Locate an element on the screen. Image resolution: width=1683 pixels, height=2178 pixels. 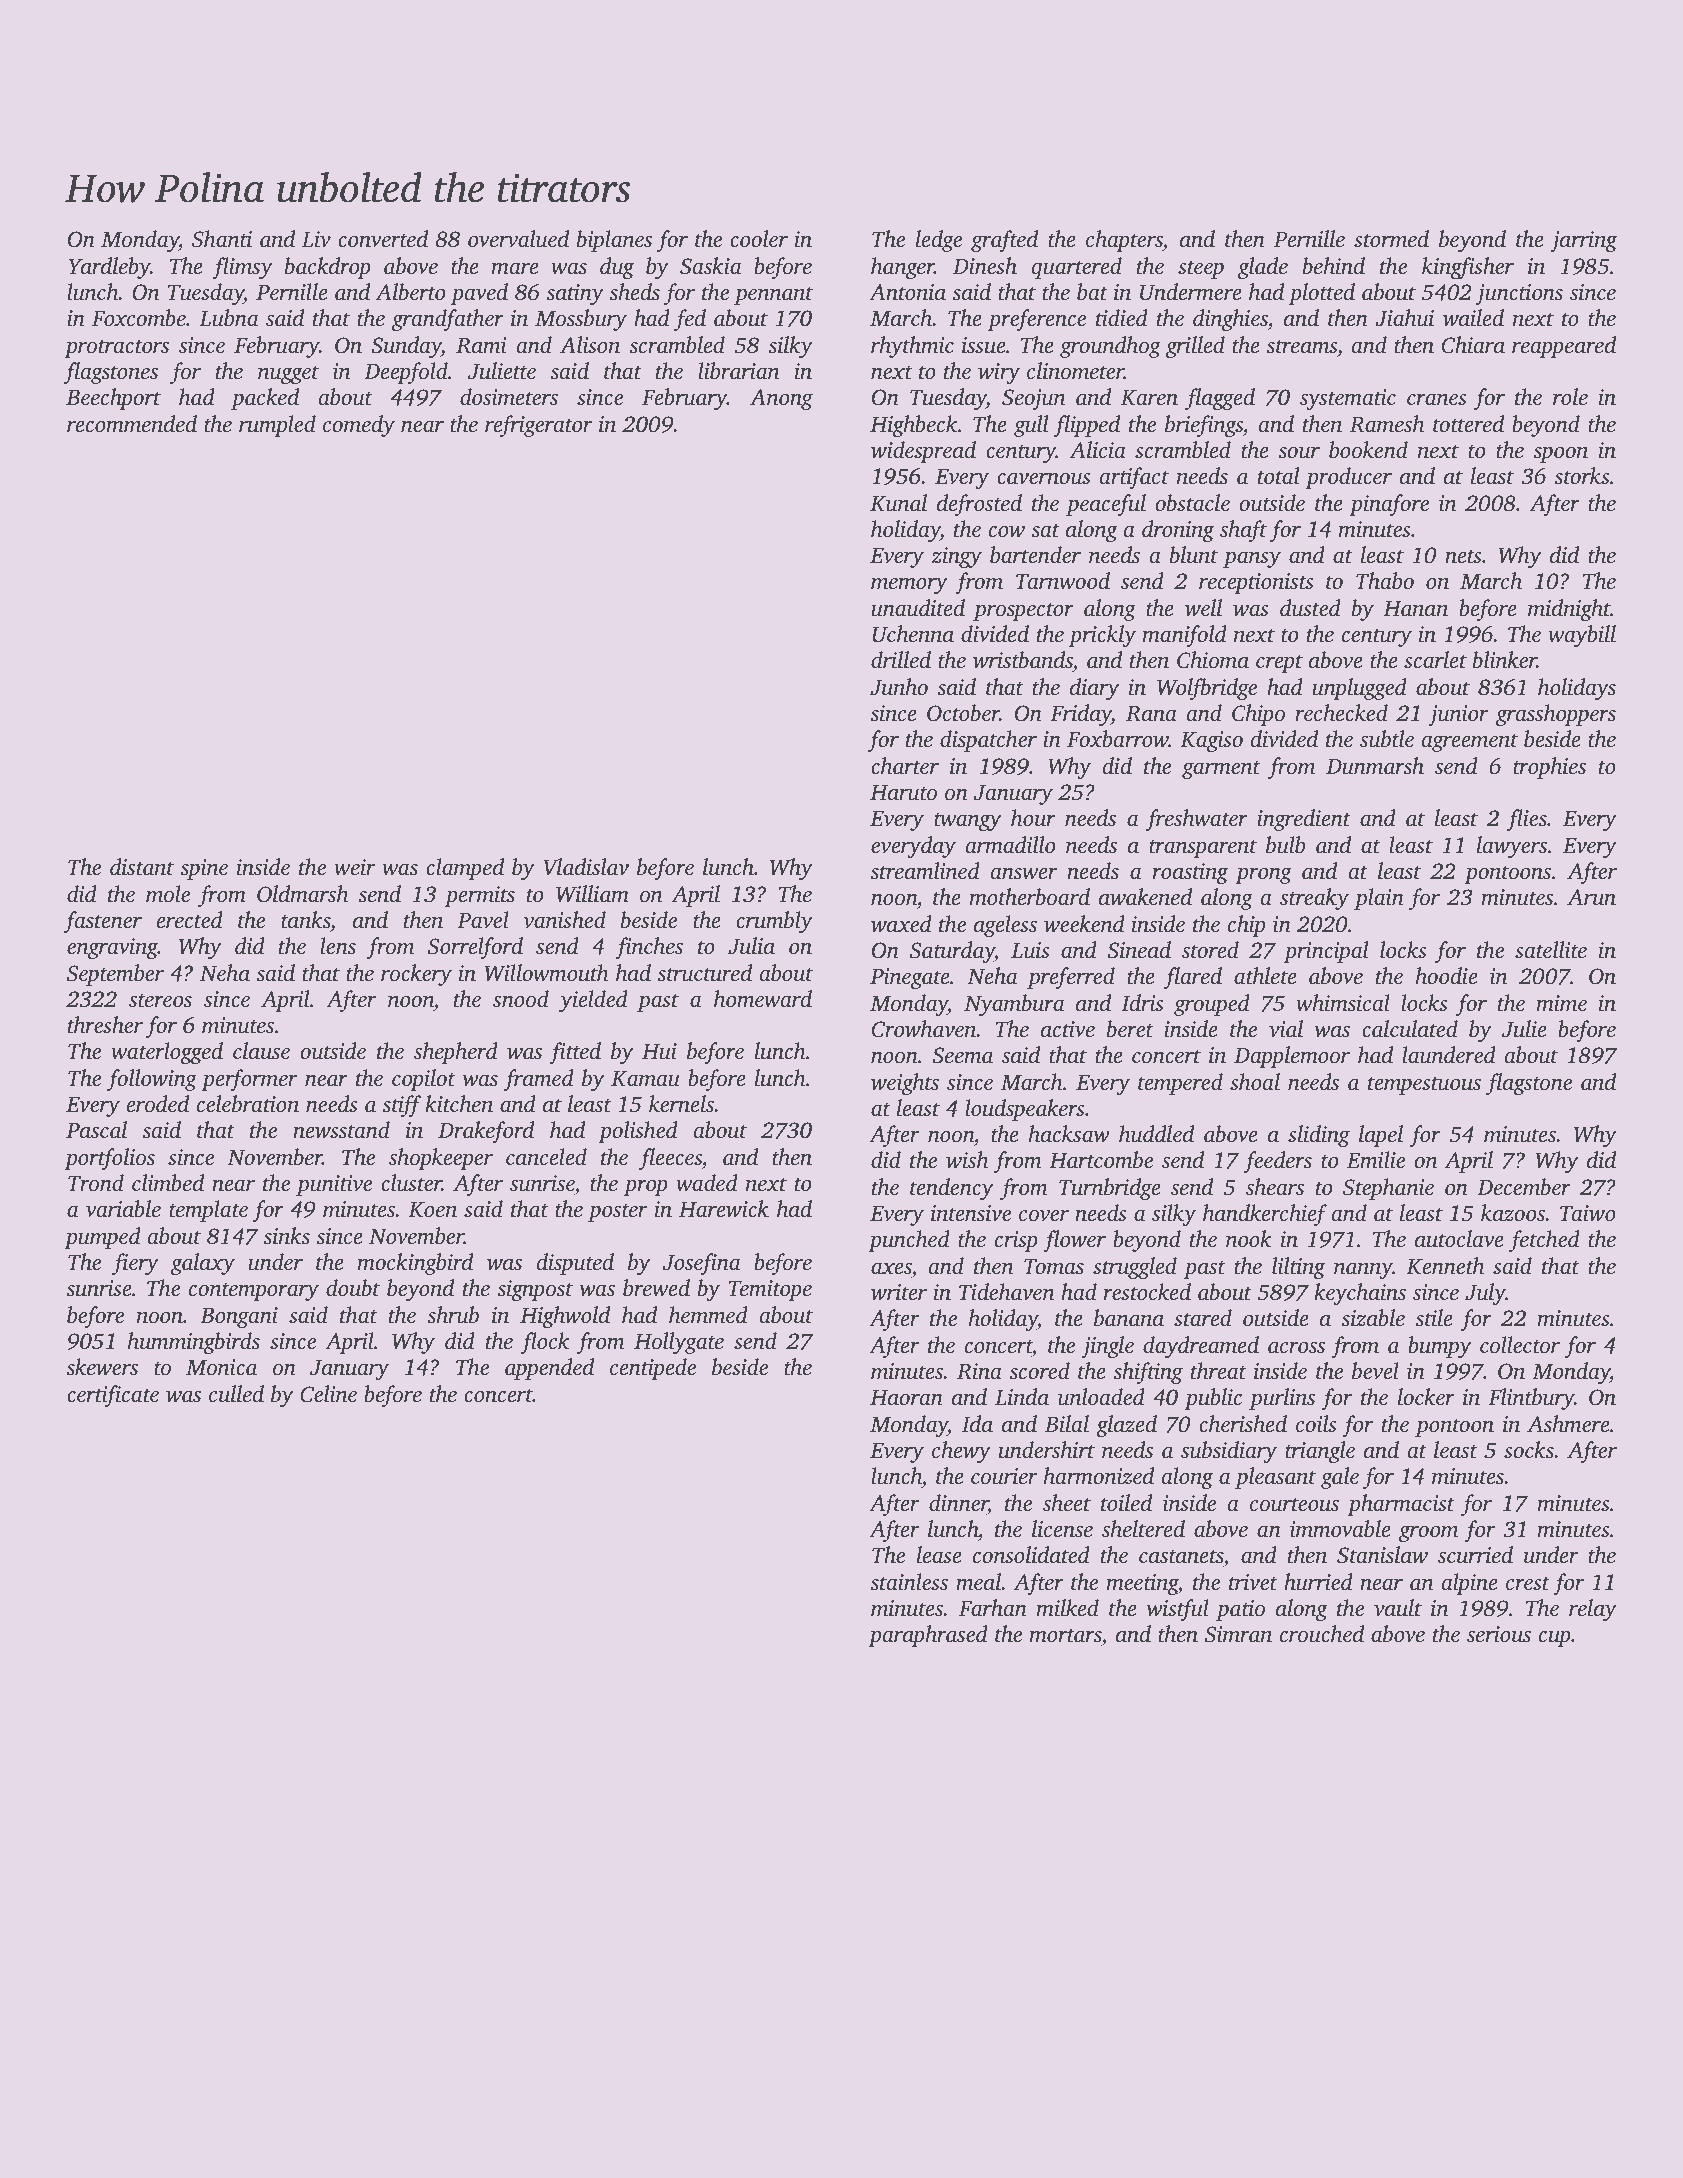
tempestuous is located at coordinates (1424, 1086).
